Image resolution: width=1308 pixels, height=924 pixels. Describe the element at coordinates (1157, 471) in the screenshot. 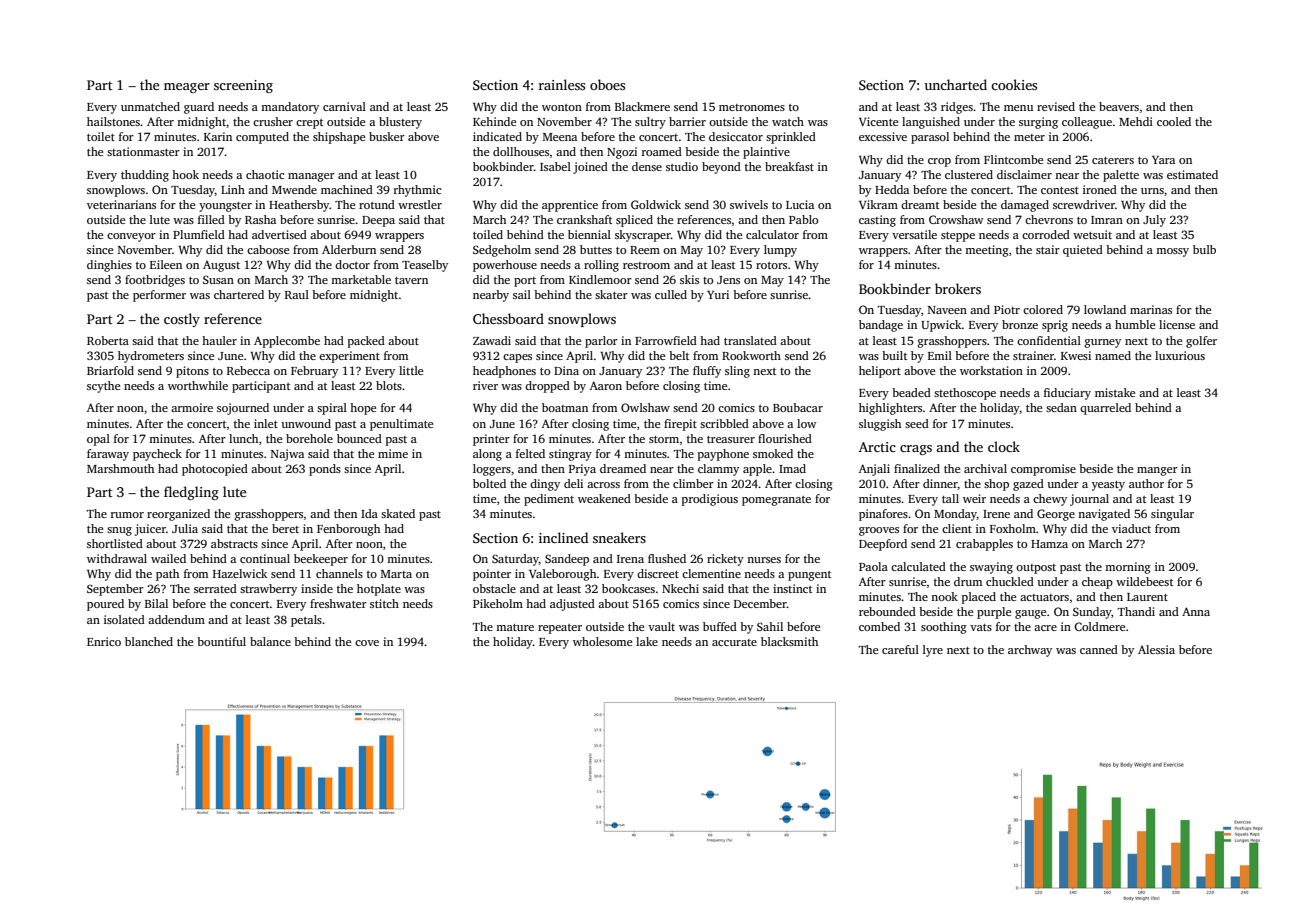

I see `manger` at that location.
